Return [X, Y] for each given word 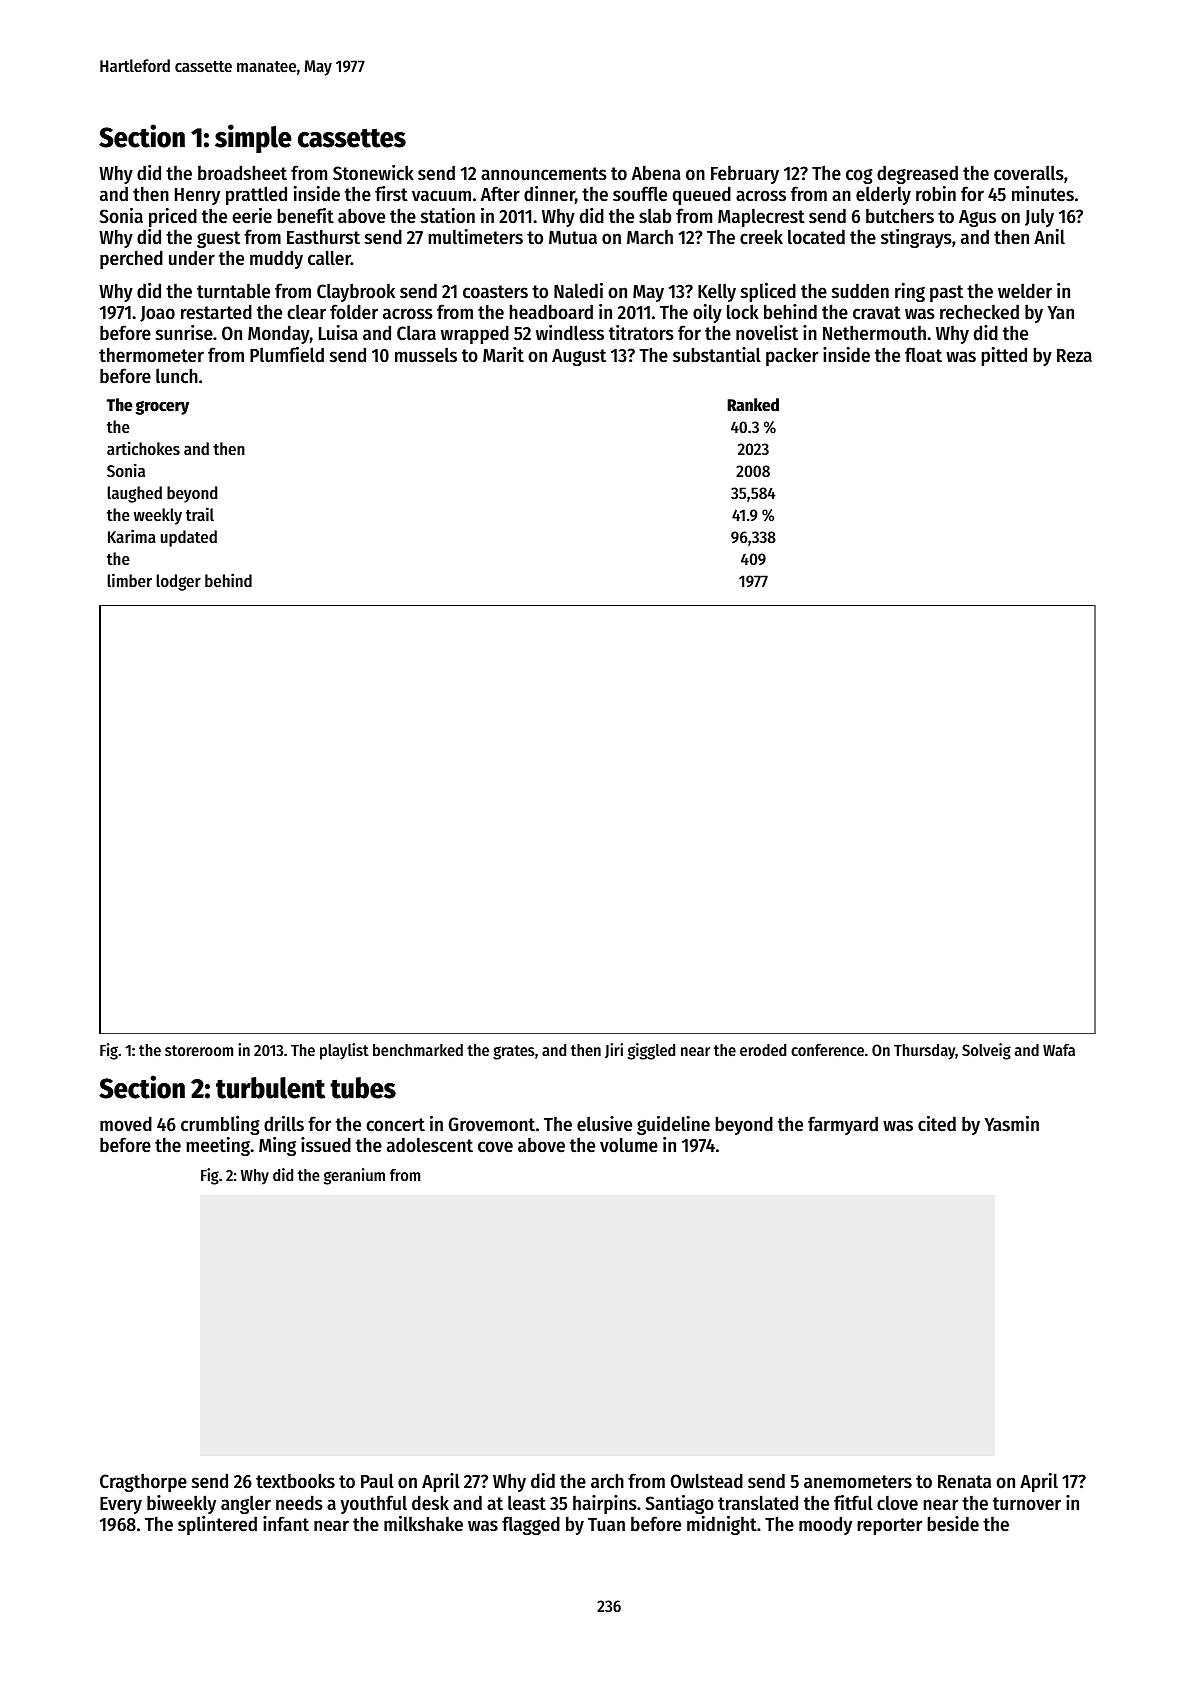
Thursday [924, 1052]
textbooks [295, 1481]
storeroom [199, 1050]
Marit [503, 354]
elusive [604, 1124]
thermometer [151, 355]
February [745, 175]
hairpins [605, 1504]
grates [514, 1052]
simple [253, 138]
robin [936, 194]
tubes [363, 1088]
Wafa [1059, 1050]
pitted [1004, 356]
